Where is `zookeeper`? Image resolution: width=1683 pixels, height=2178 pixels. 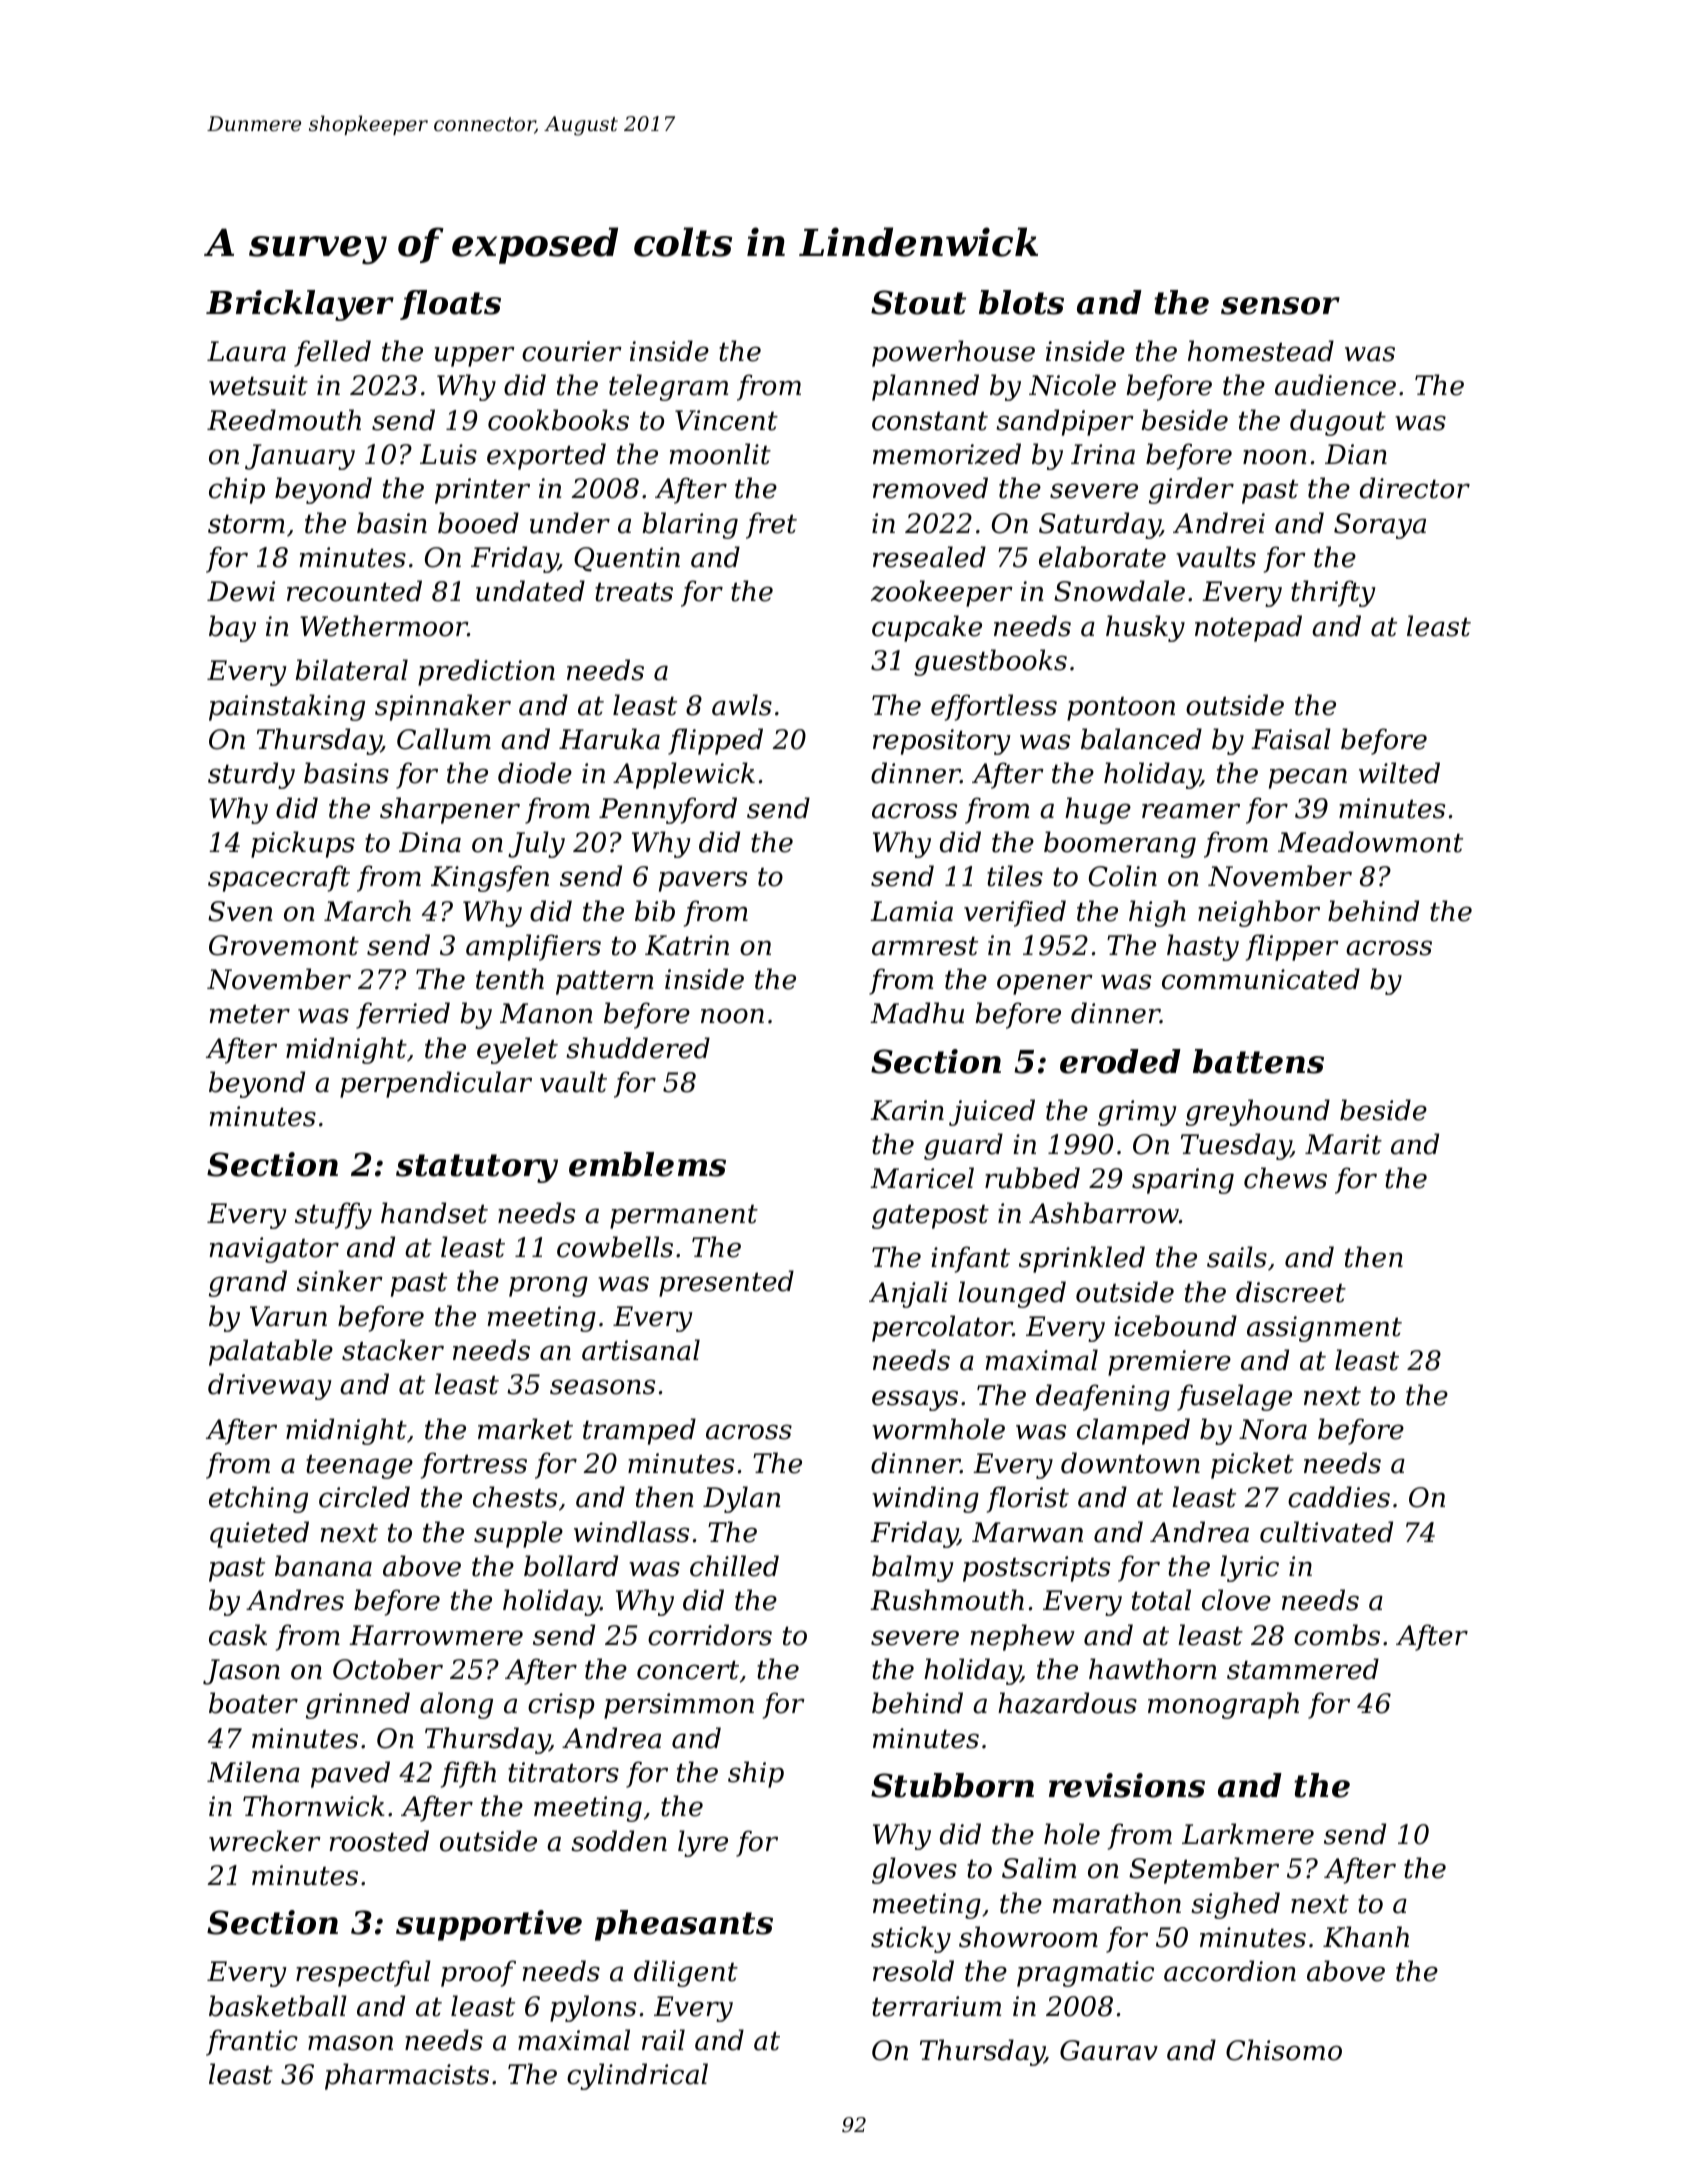 zookeeper is located at coordinates (942, 593).
